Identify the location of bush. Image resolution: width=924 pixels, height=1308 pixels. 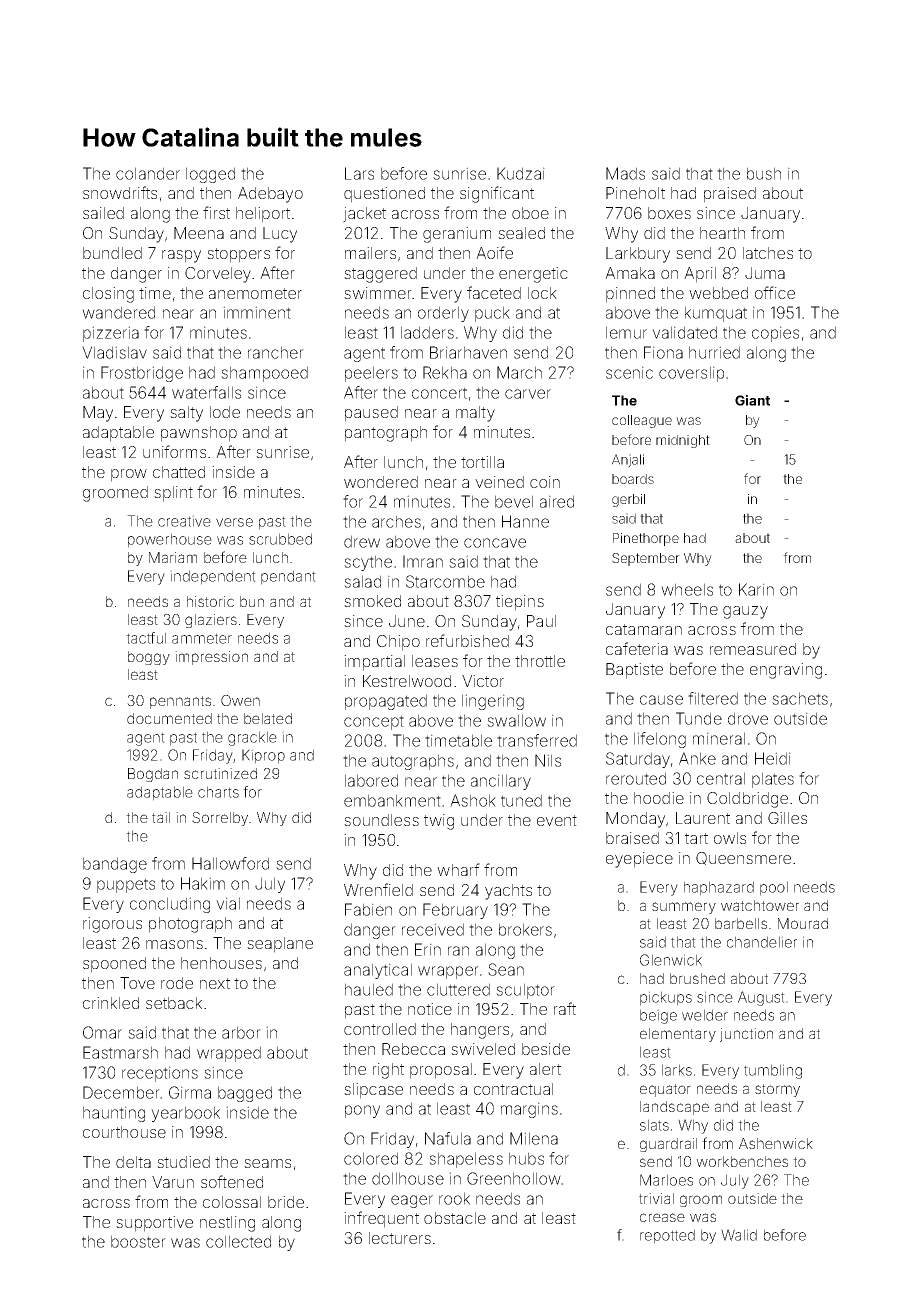
(764, 173).
